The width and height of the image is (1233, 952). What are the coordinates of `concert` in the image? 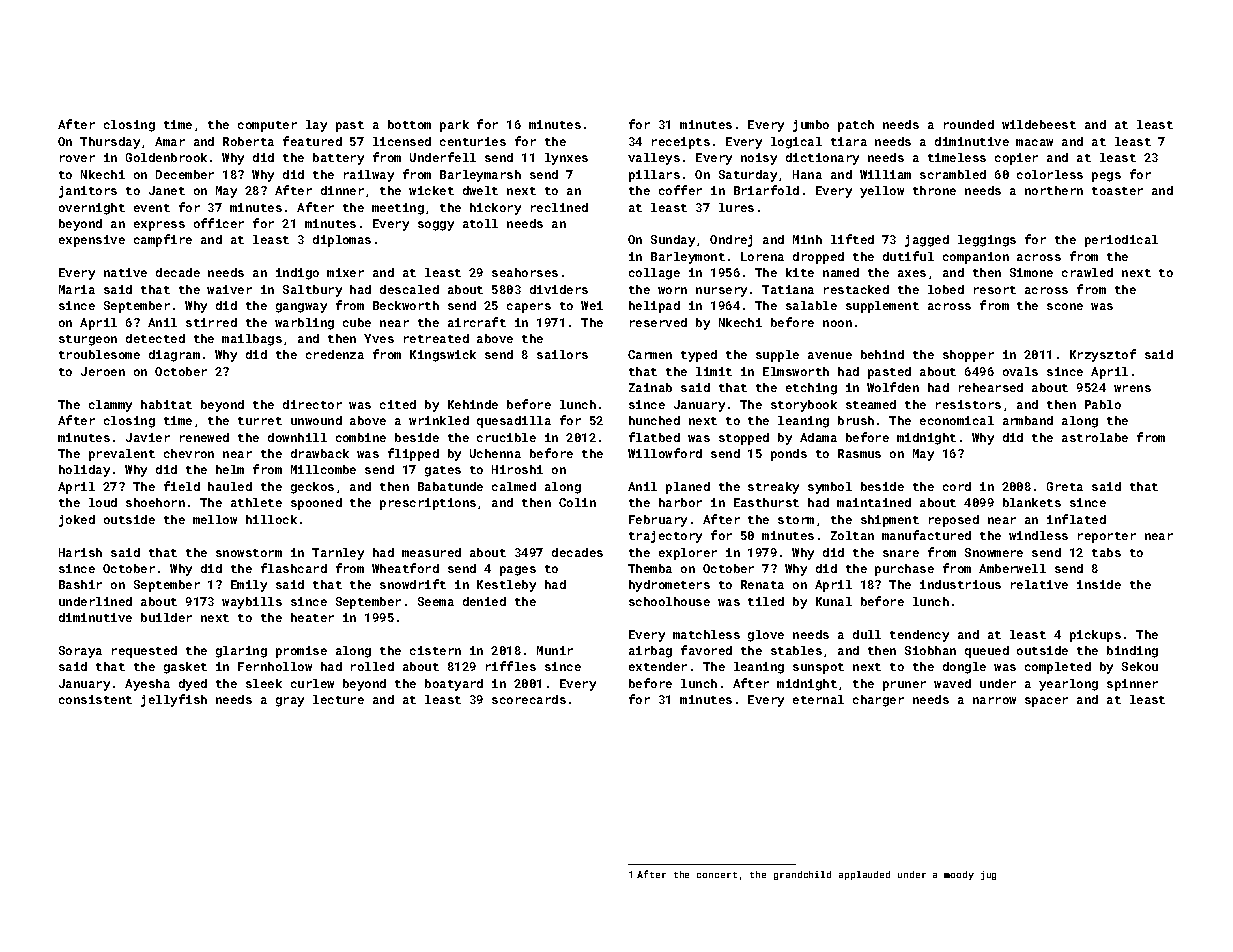 It's located at (717, 875).
